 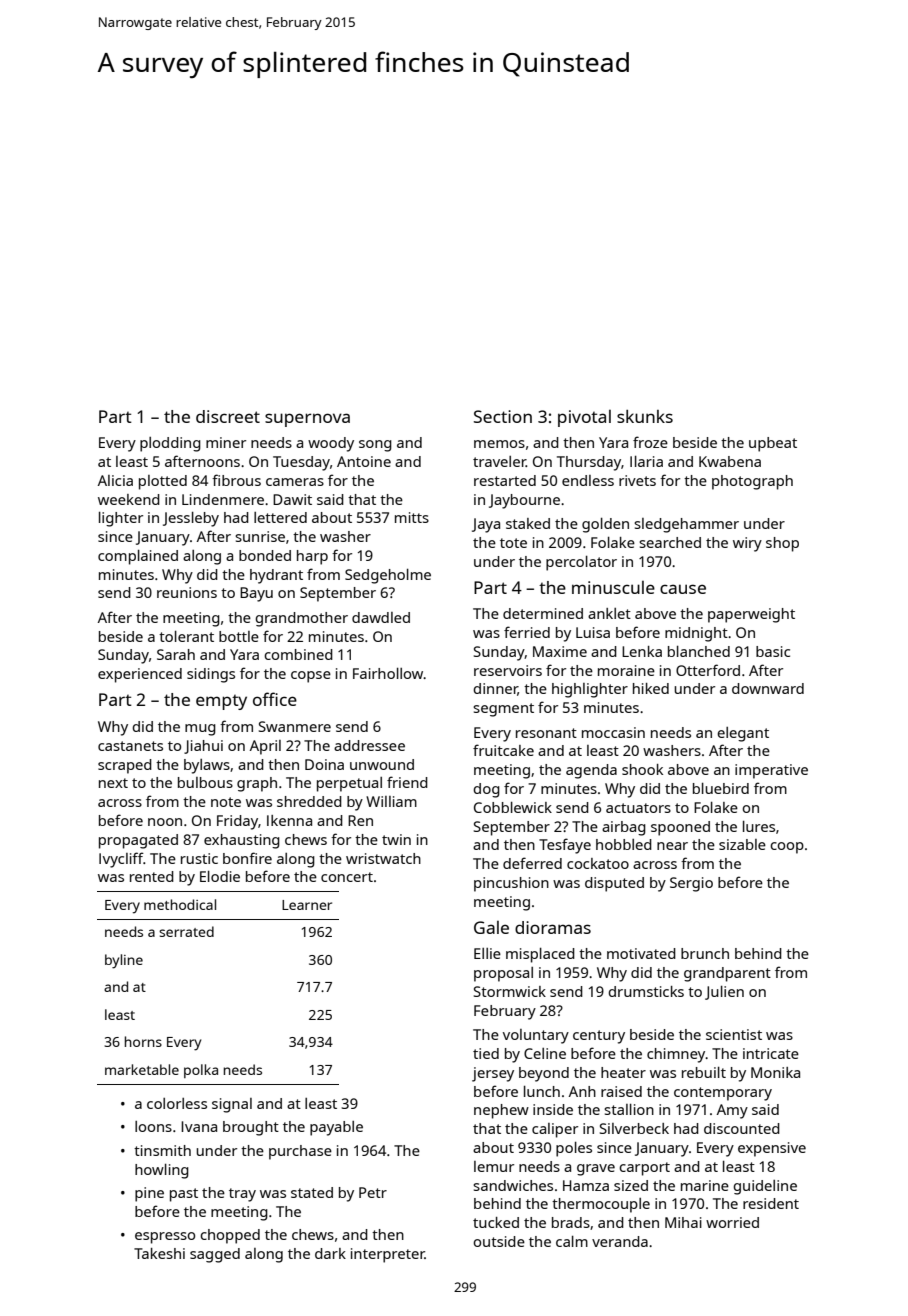 What do you see at coordinates (237, 822) in the document?
I see `Friday` at bounding box center [237, 822].
